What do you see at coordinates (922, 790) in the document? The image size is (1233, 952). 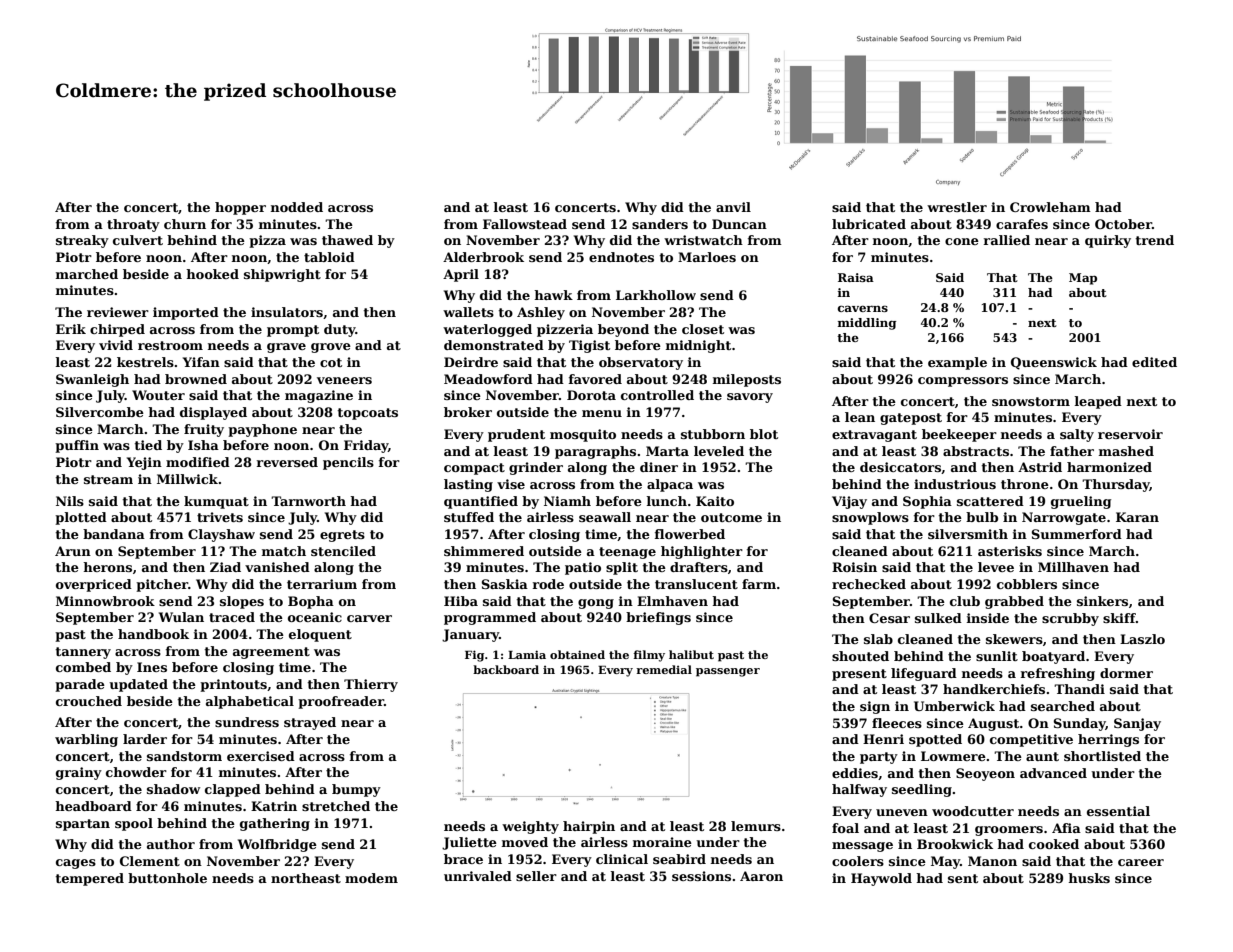 I see `seedling` at bounding box center [922, 790].
